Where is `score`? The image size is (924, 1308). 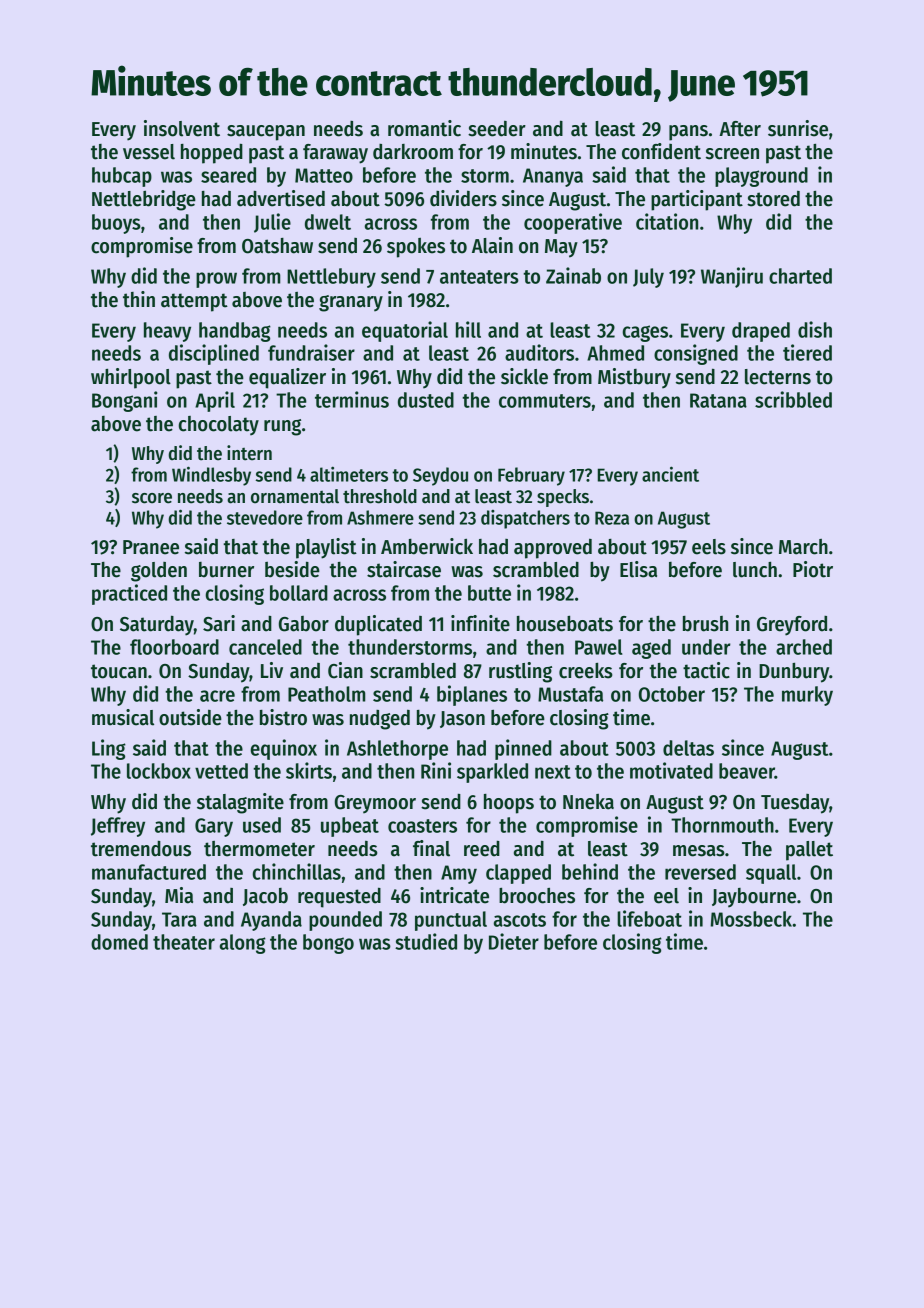
score is located at coordinates (152, 498).
